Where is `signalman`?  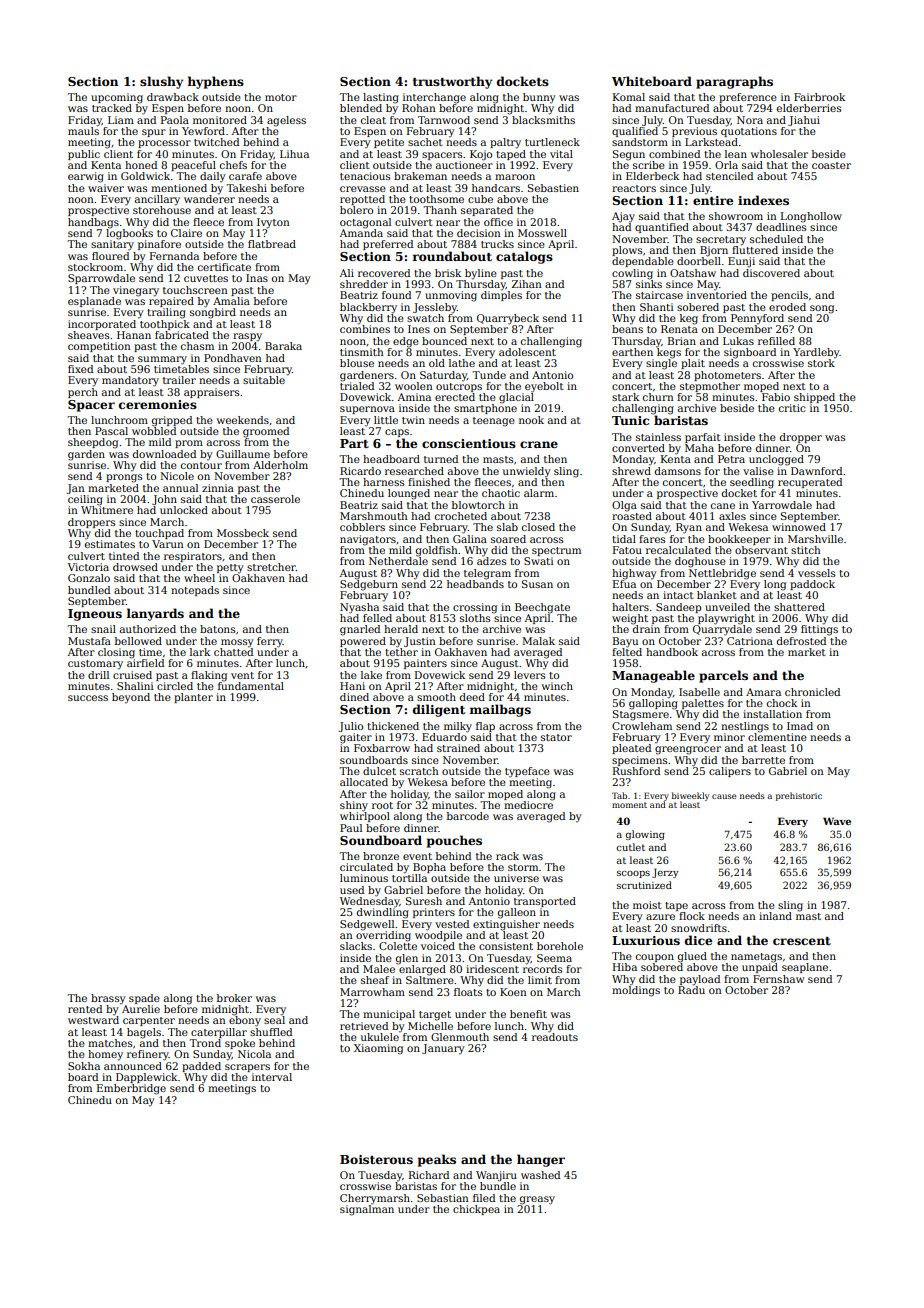 signalman is located at coordinates (367, 1210).
